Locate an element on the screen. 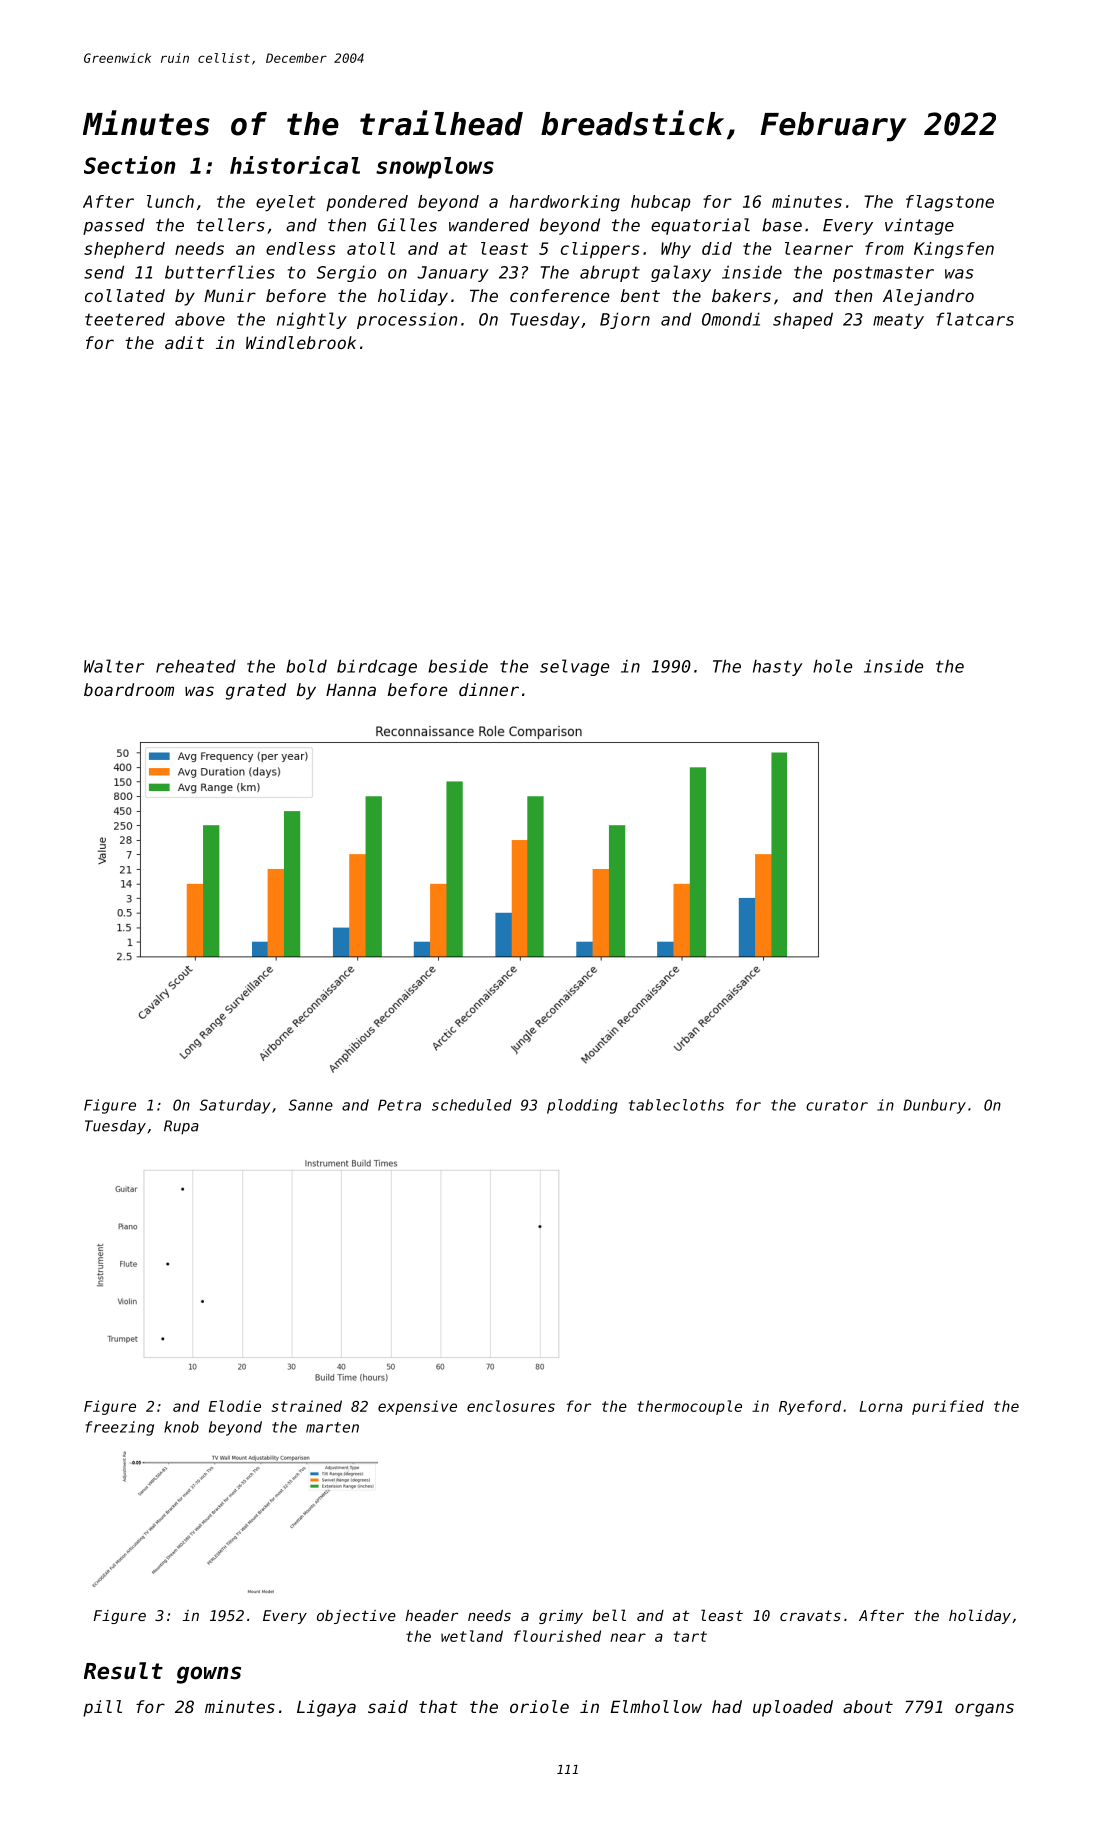 The width and height of the screenshot is (1113, 1833). oriole is located at coordinates (539, 1706).
